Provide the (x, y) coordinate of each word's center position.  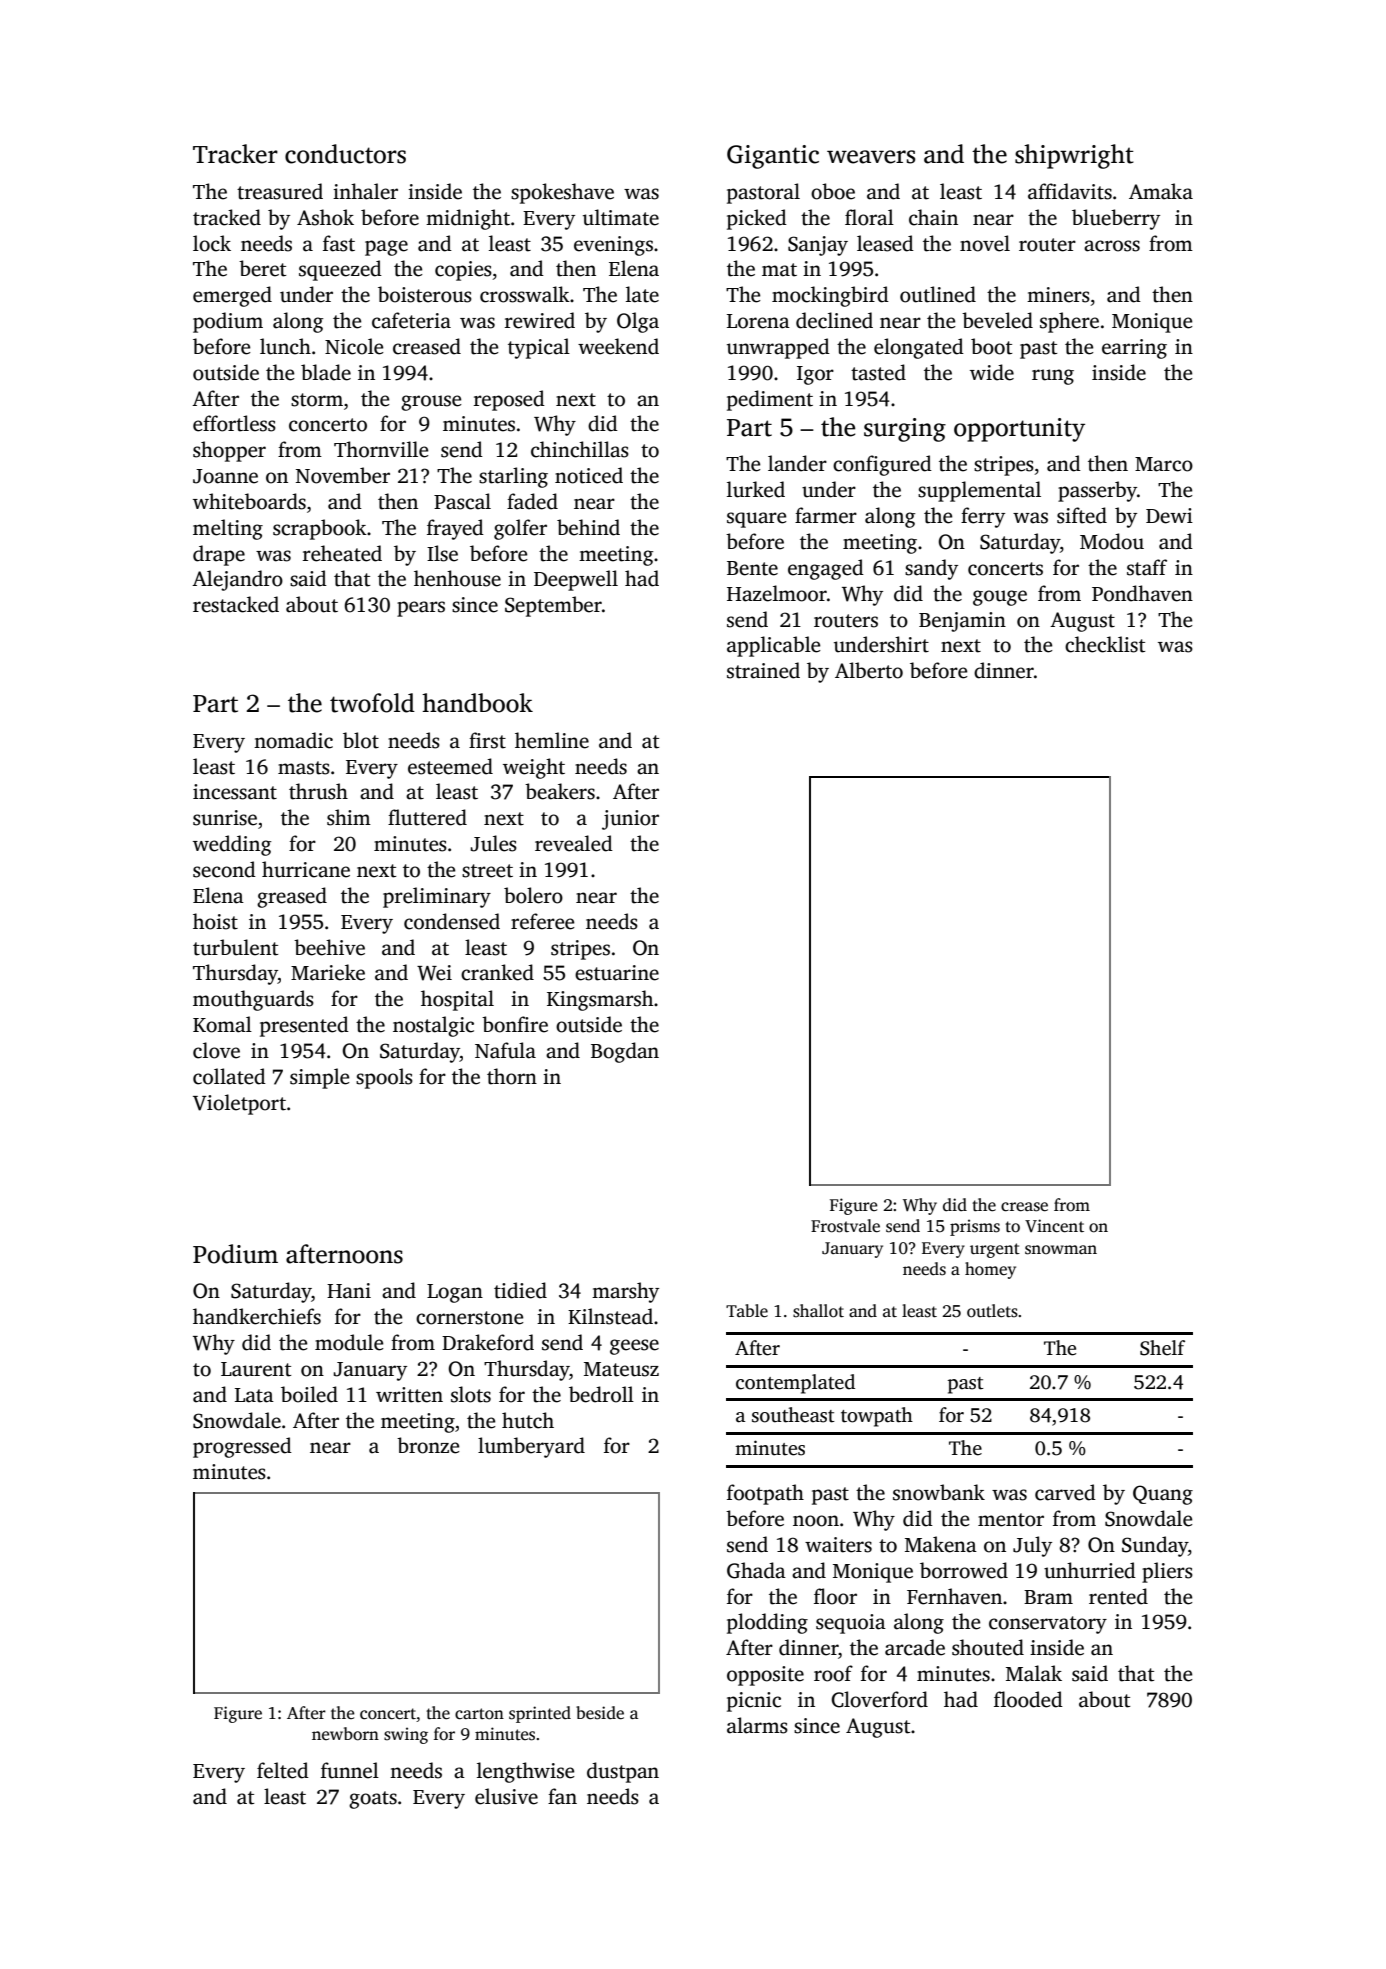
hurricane (306, 869)
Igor (815, 375)
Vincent (1054, 1226)
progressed (242, 1447)
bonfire (515, 1024)
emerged (232, 296)
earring (1134, 349)
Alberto (869, 670)
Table (747, 1311)
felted (283, 1770)
